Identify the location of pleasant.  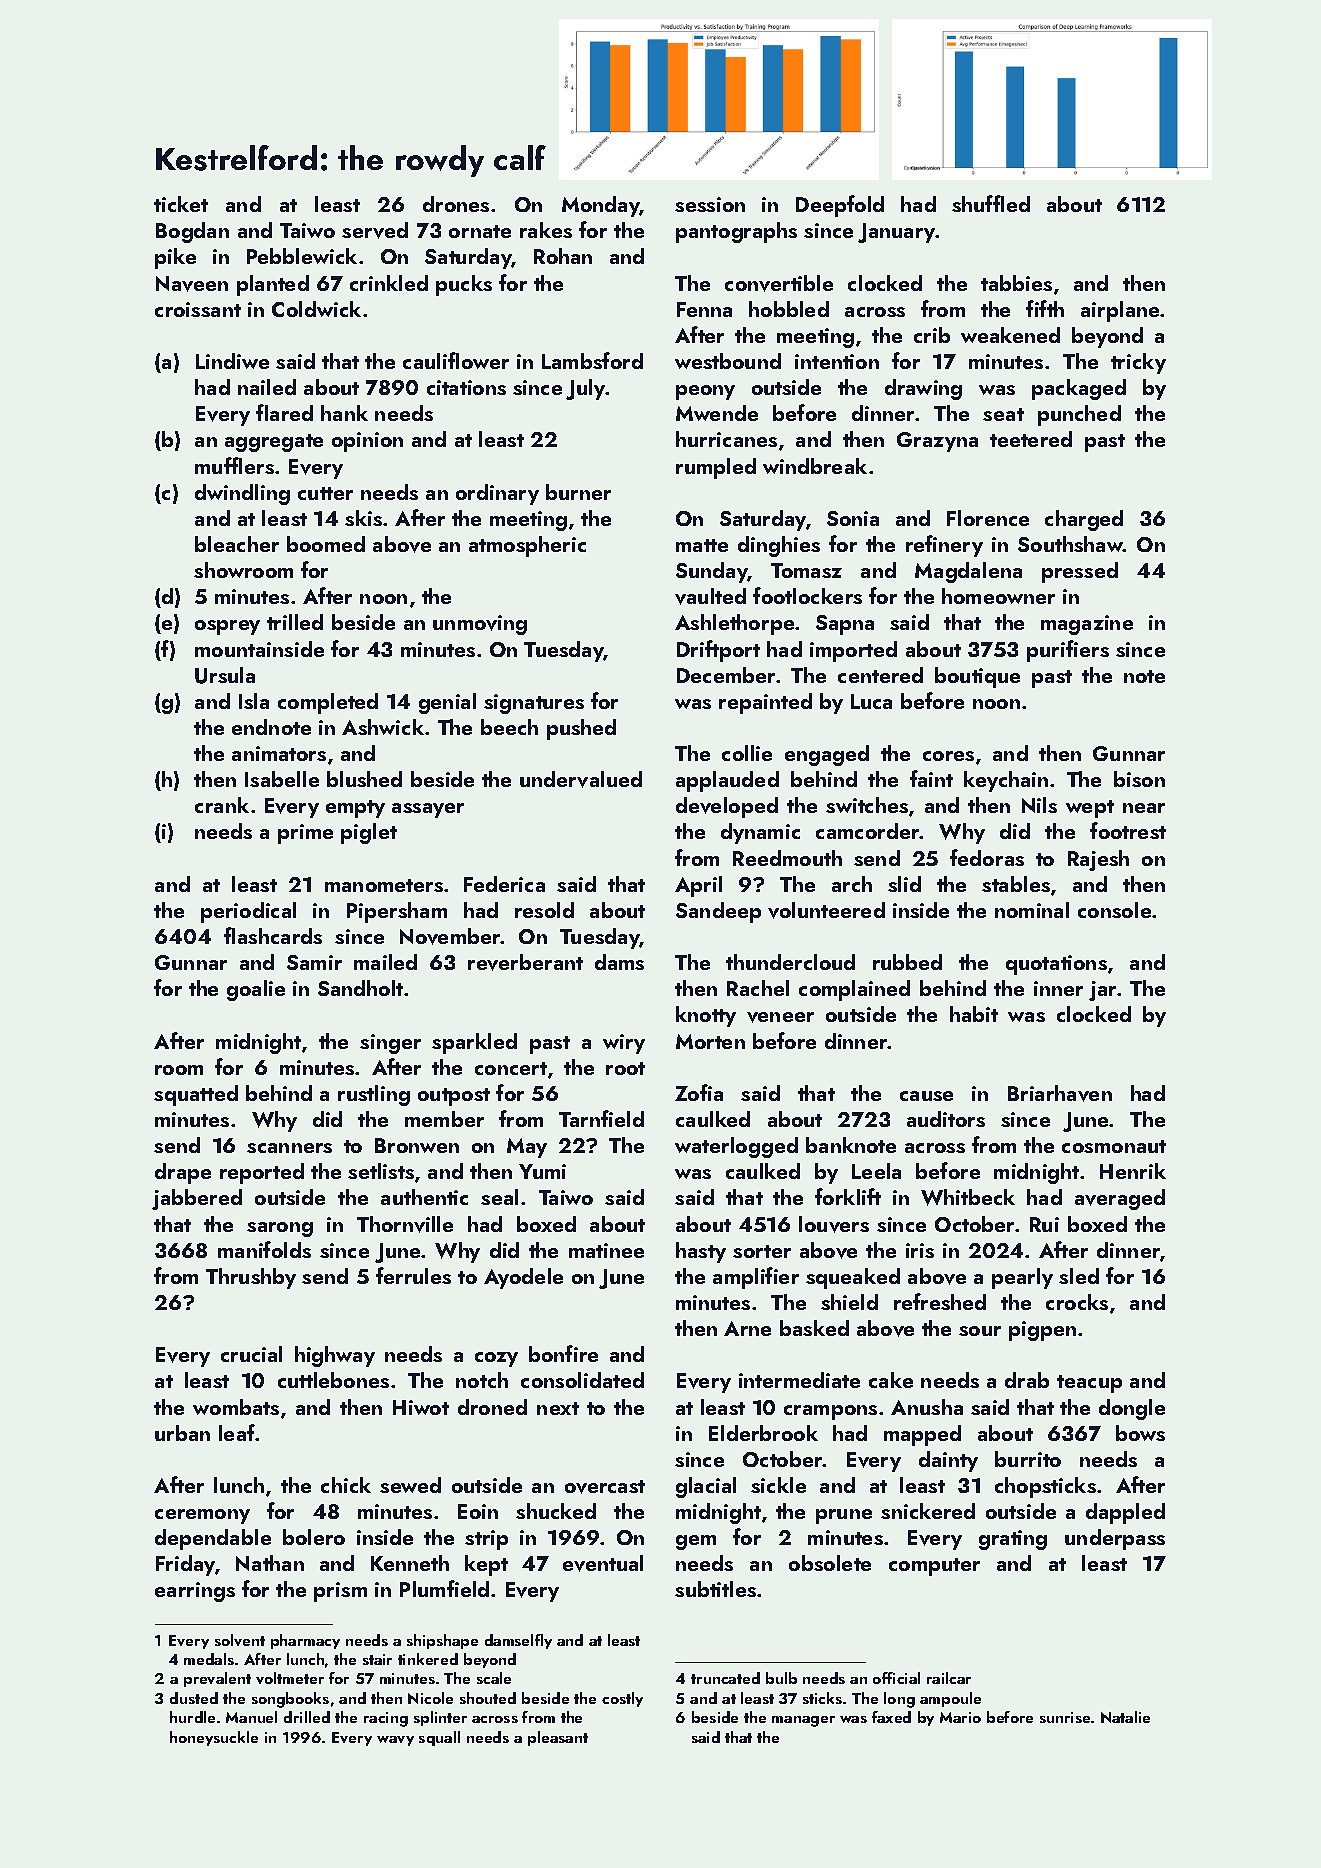
(558, 1738).
